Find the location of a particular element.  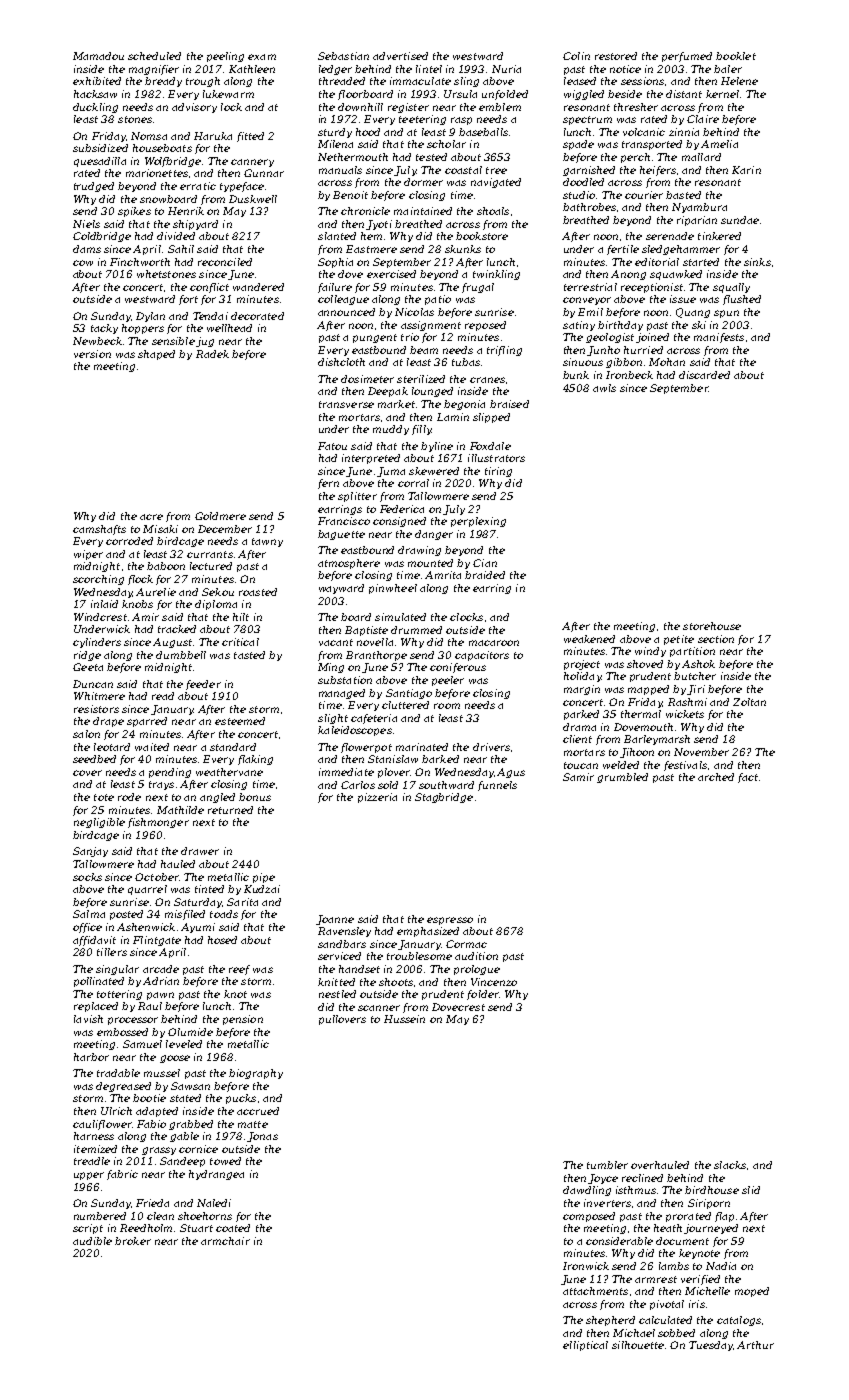

October is located at coordinates (157, 877).
